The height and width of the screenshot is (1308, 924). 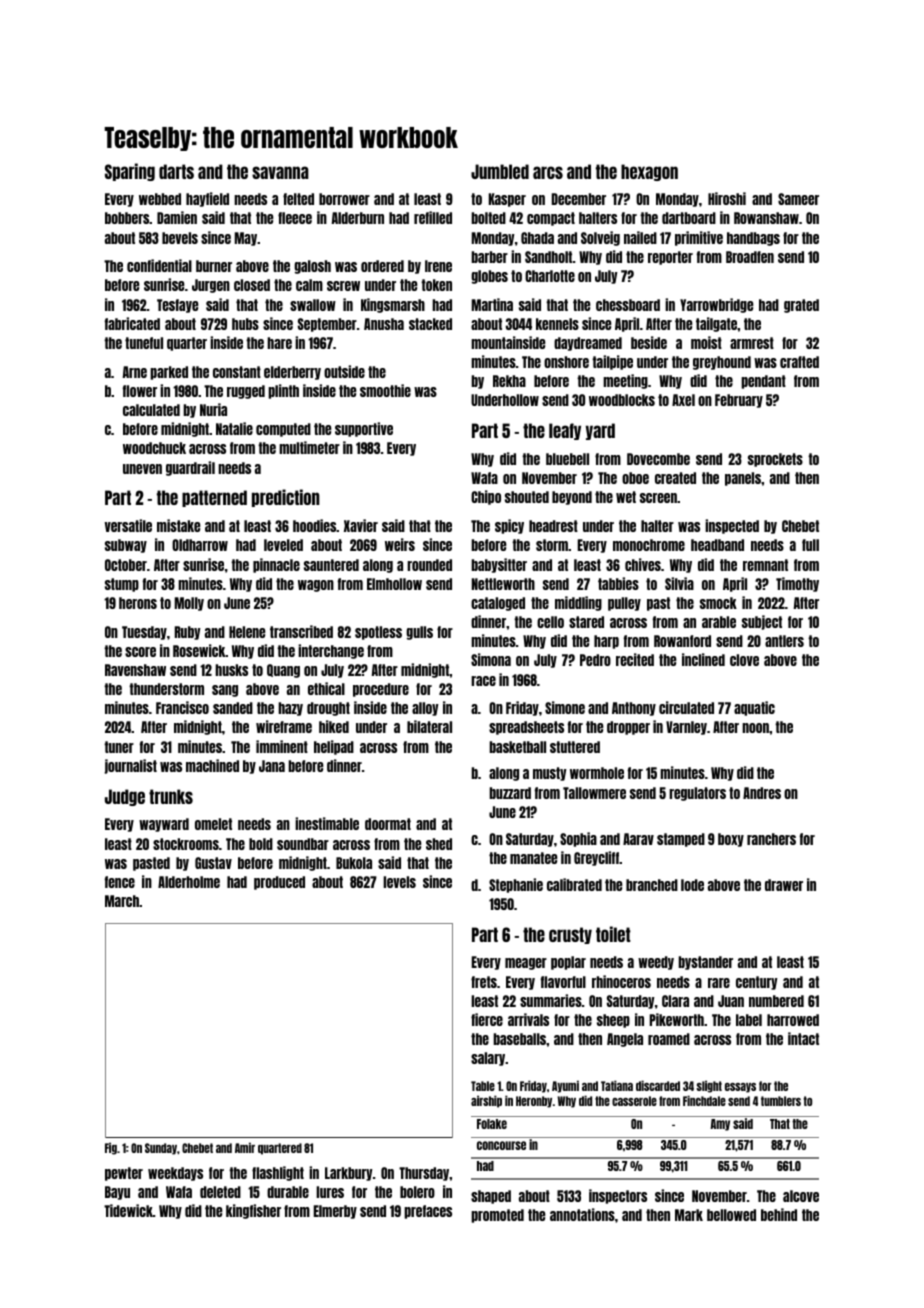 What do you see at coordinates (176, 171) in the screenshot?
I see `darts` at bounding box center [176, 171].
